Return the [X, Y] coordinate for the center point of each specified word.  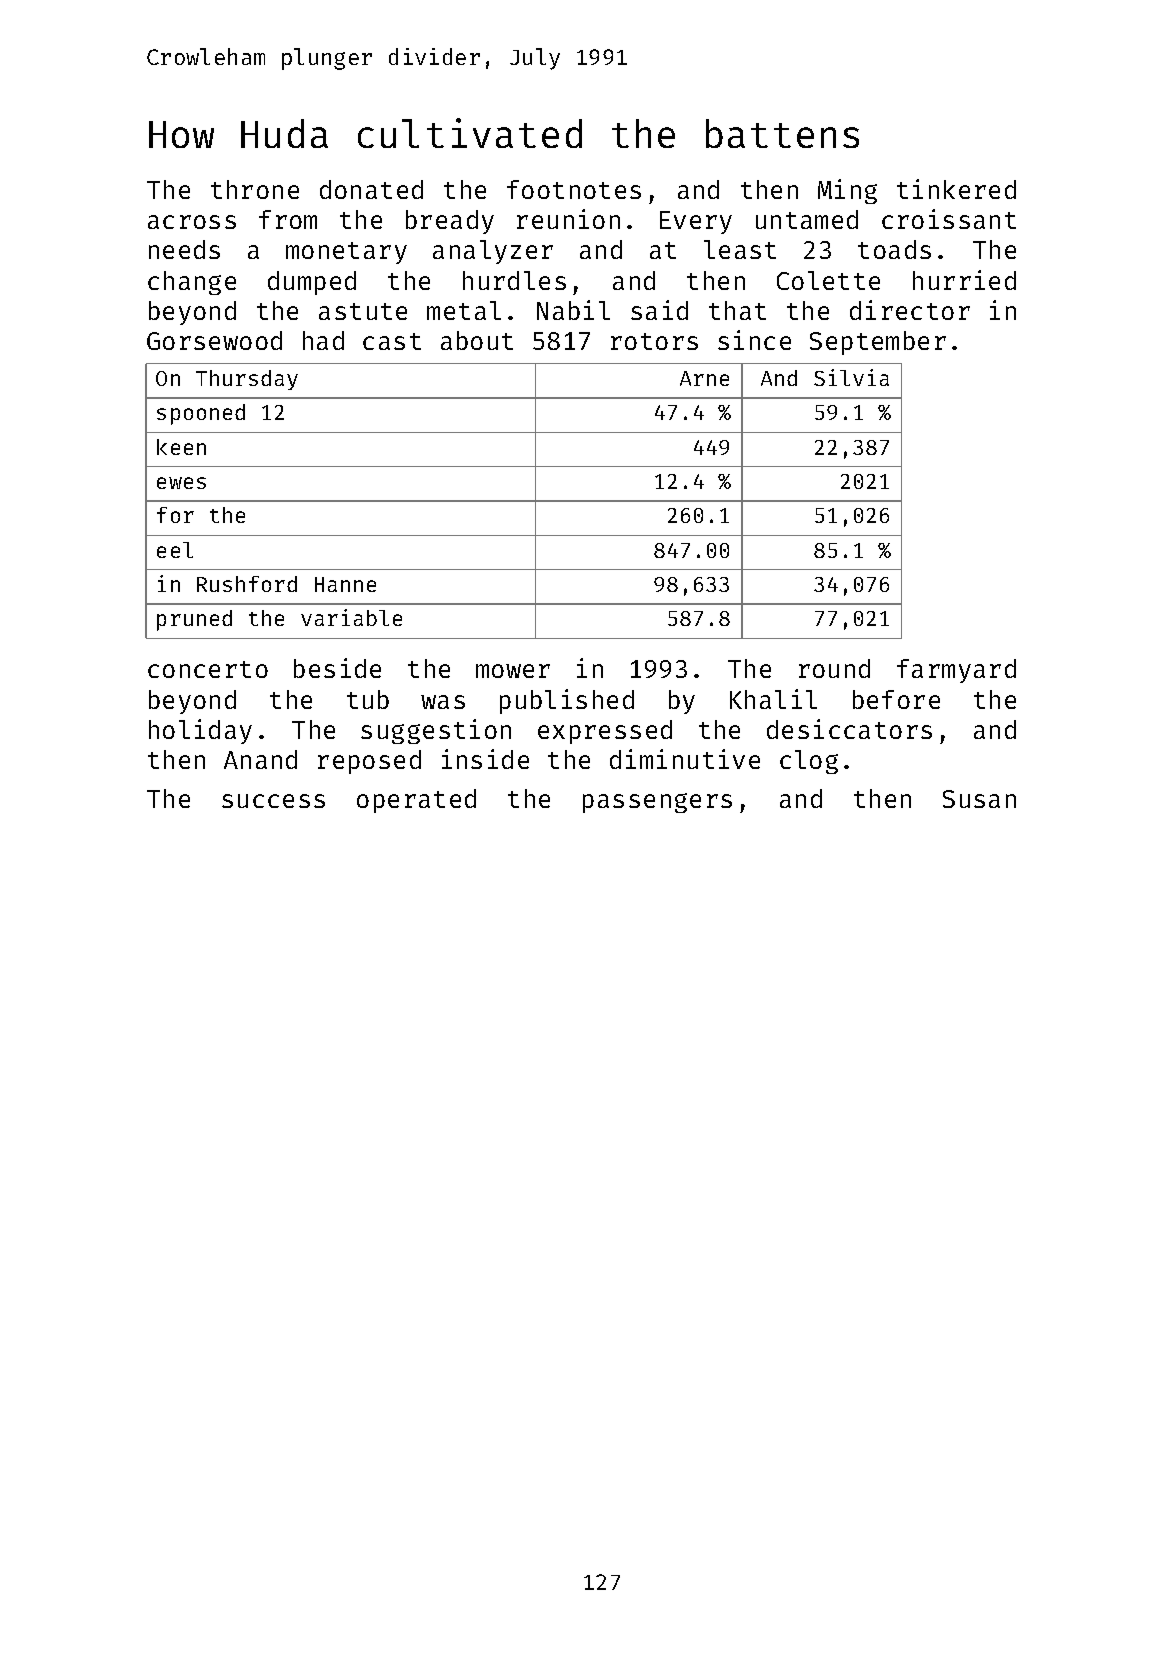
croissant [949, 219]
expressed [605, 732]
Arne [704, 378]
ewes [181, 483]
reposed [369, 762]
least [740, 249]
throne [255, 189]
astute [363, 311]
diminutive [685, 759]
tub [368, 699]
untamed [807, 219]
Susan [979, 799]
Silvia [851, 377]
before [896, 699]
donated [371, 189]
